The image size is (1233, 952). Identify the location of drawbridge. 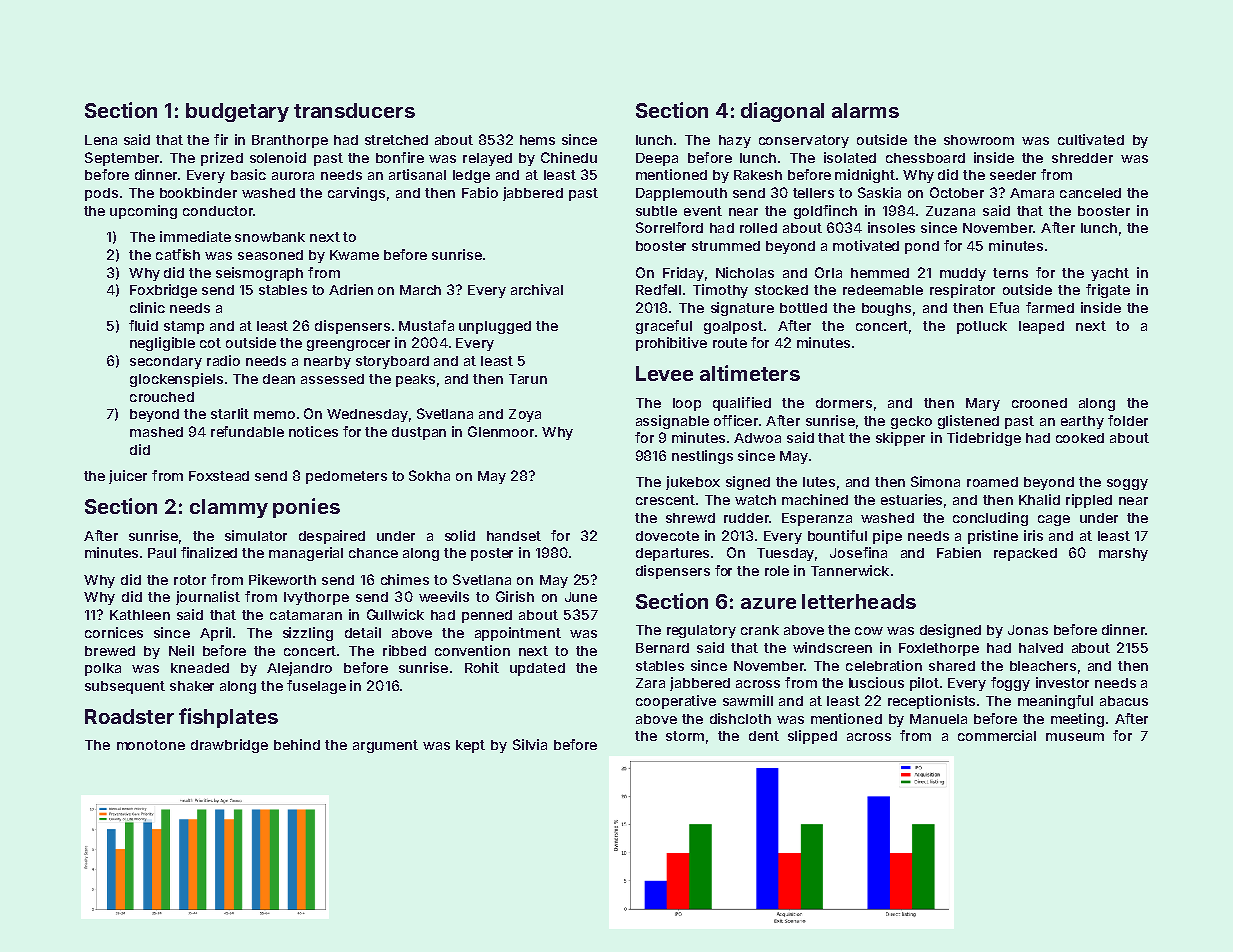
(229, 746).
